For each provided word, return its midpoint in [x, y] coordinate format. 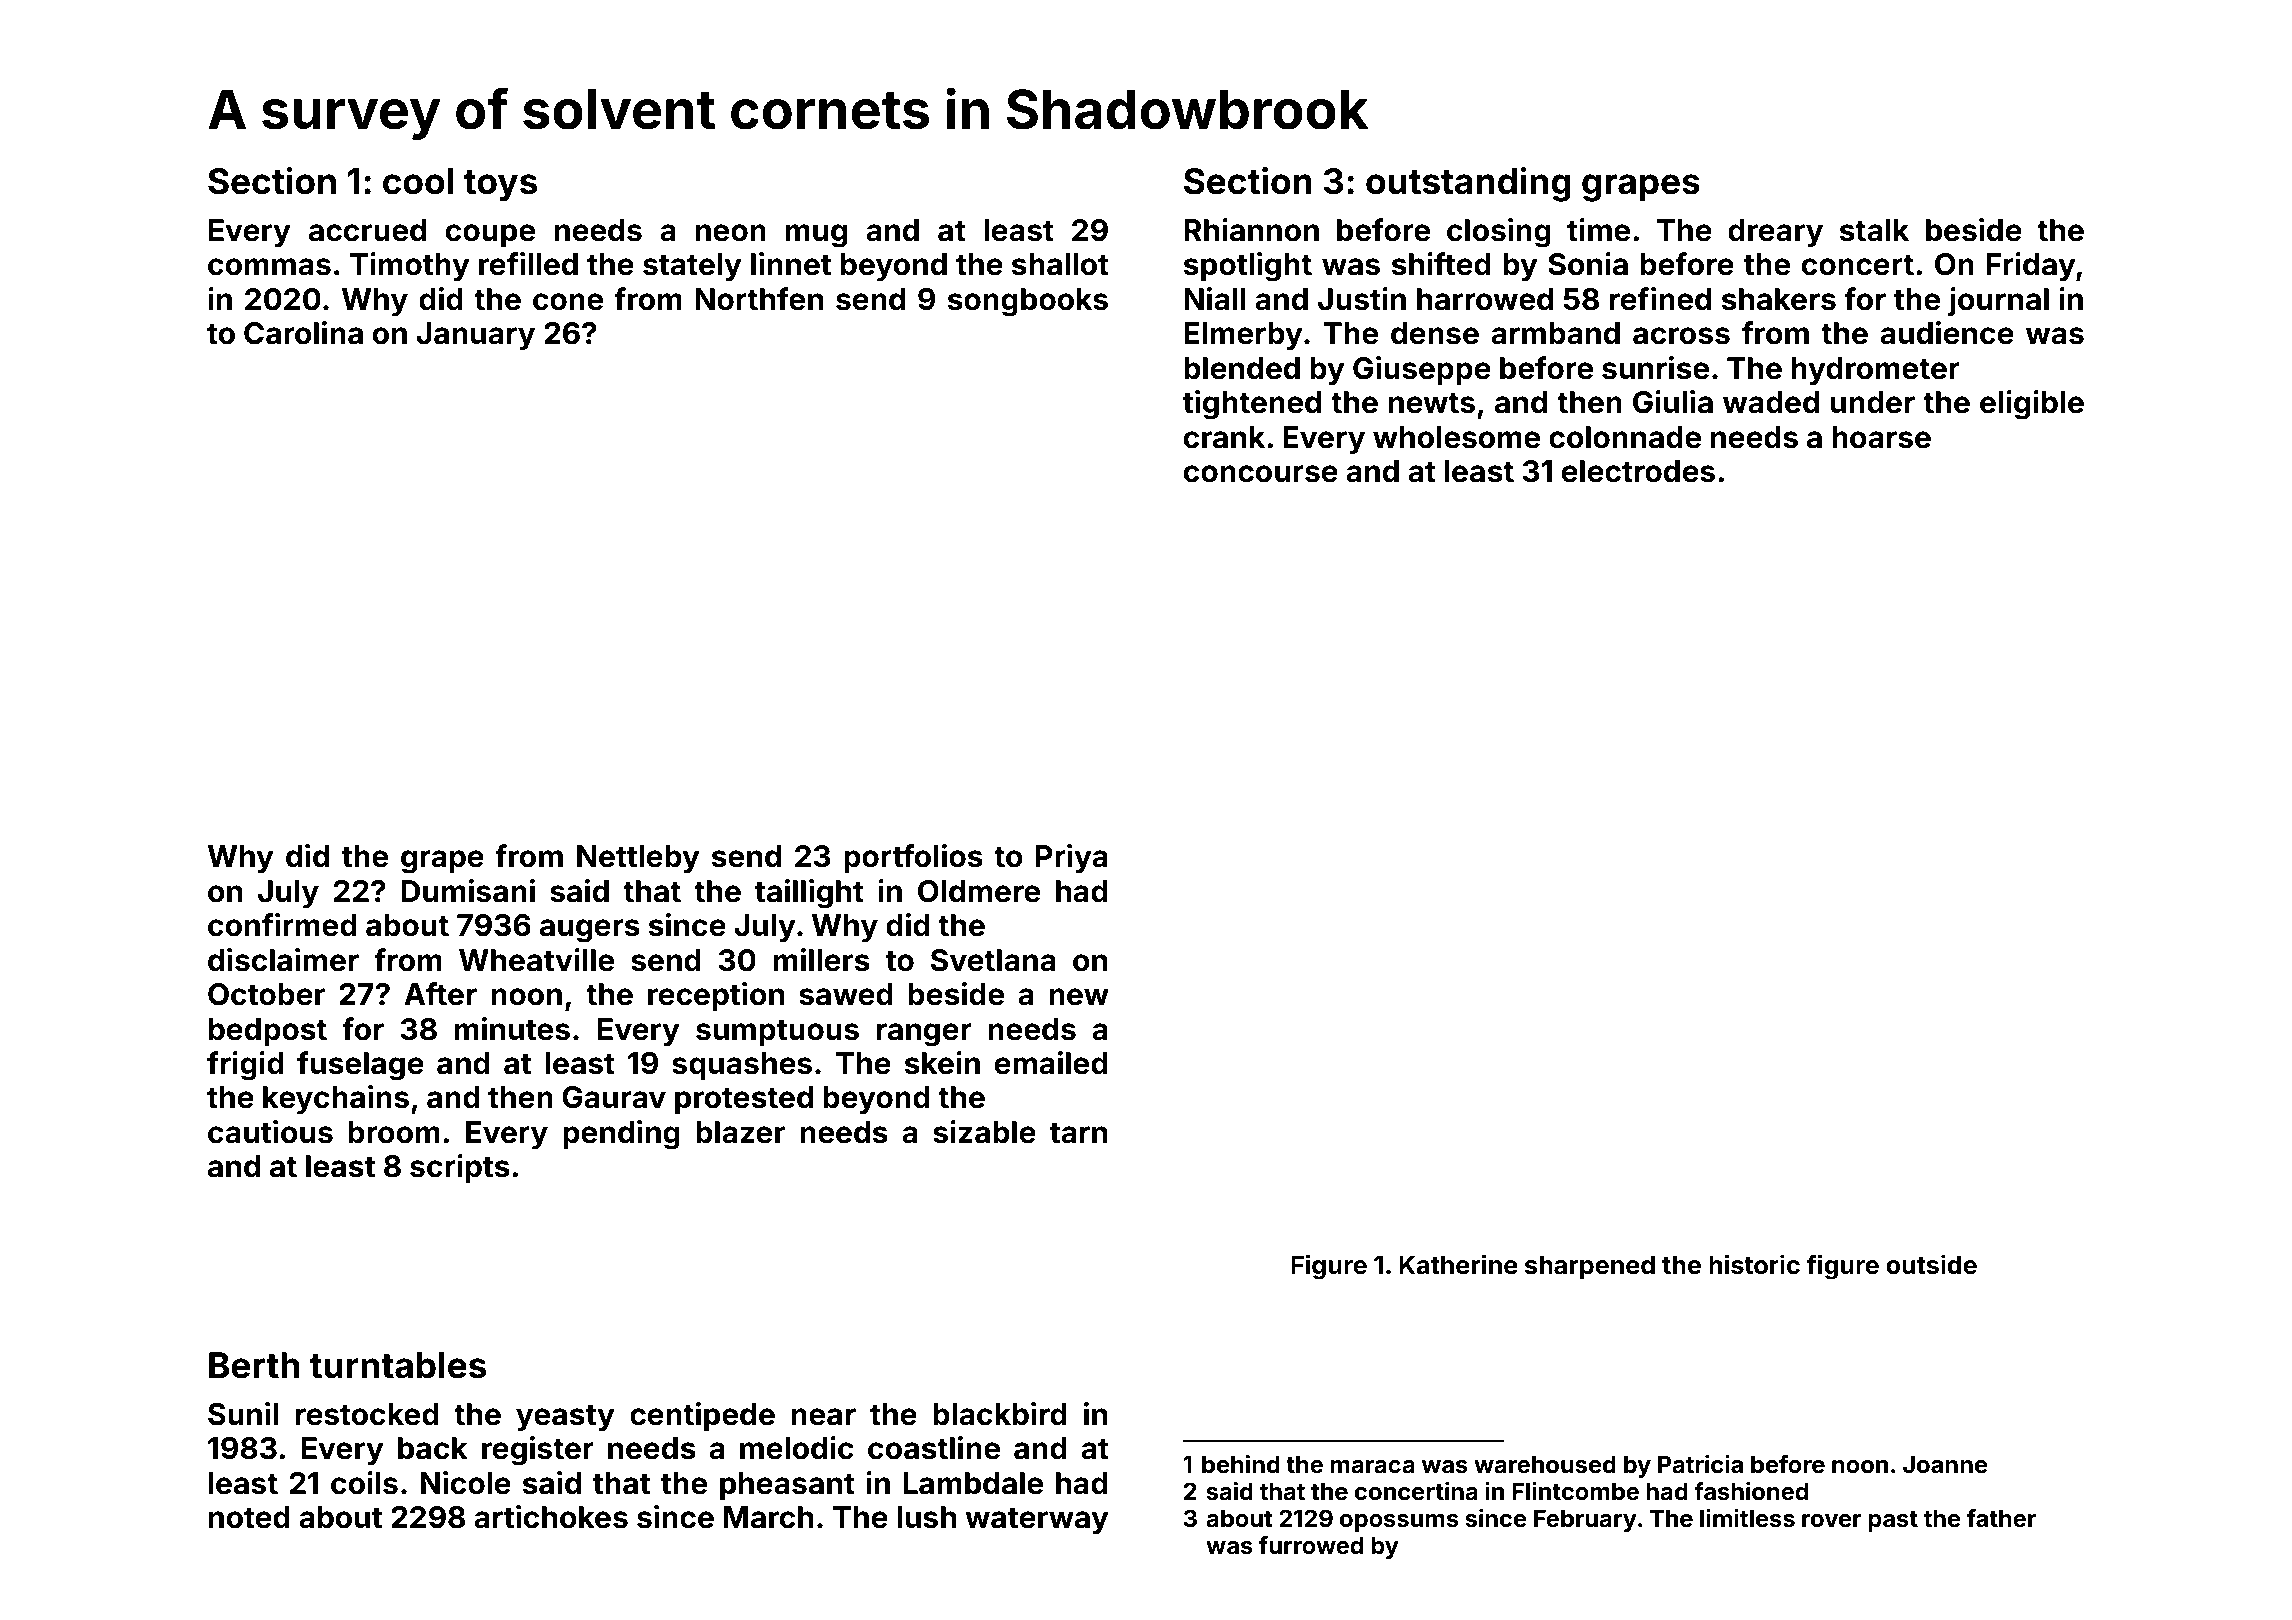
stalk [1874, 230]
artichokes [551, 1517]
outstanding [1468, 184]
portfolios [913, 858]
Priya [1072, 859]
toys [500, 186]
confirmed [282, 925]
